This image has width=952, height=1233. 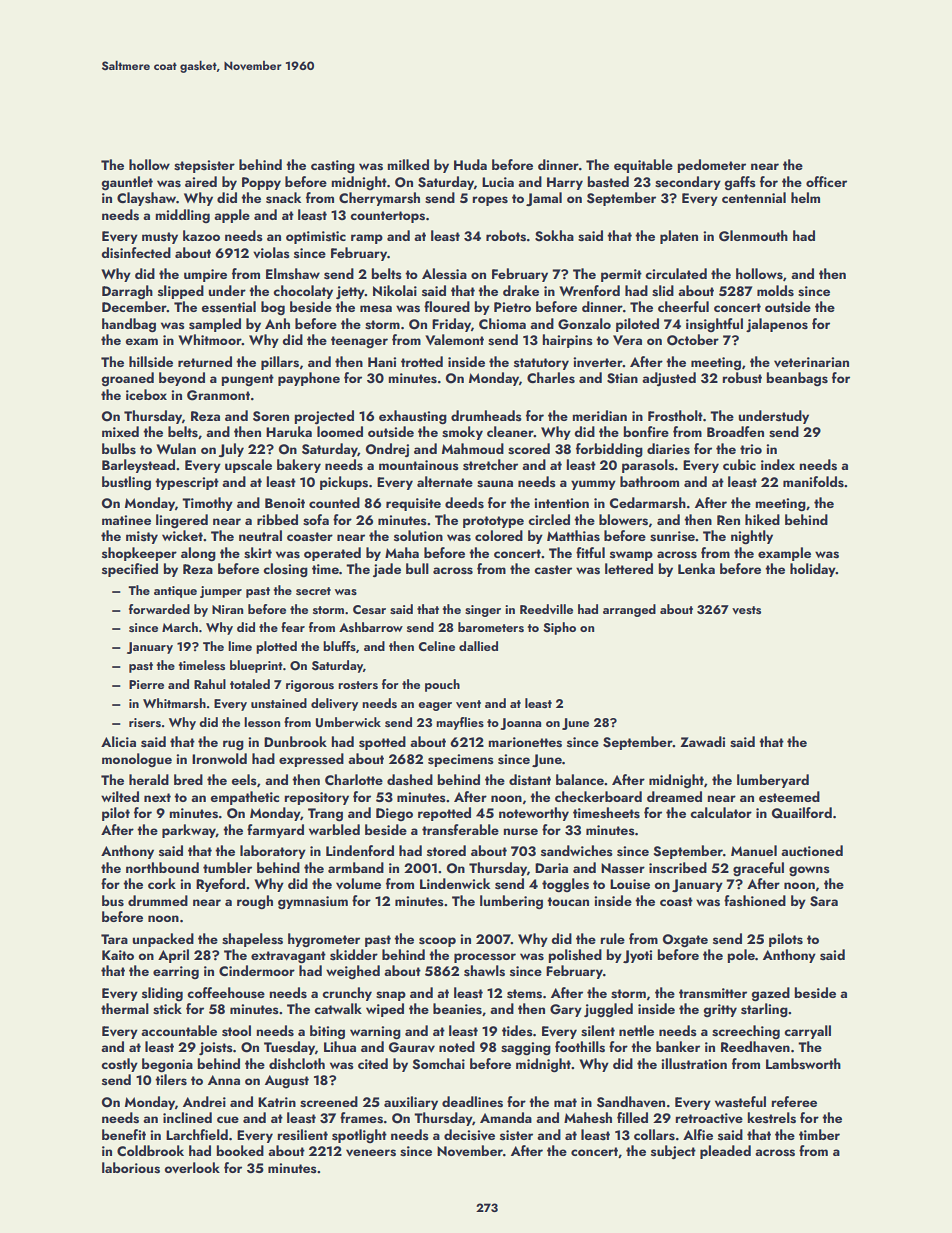 What do you see at coordinates (130, 570) in the image?
I see `specified` at bounding box center [130, 570].
